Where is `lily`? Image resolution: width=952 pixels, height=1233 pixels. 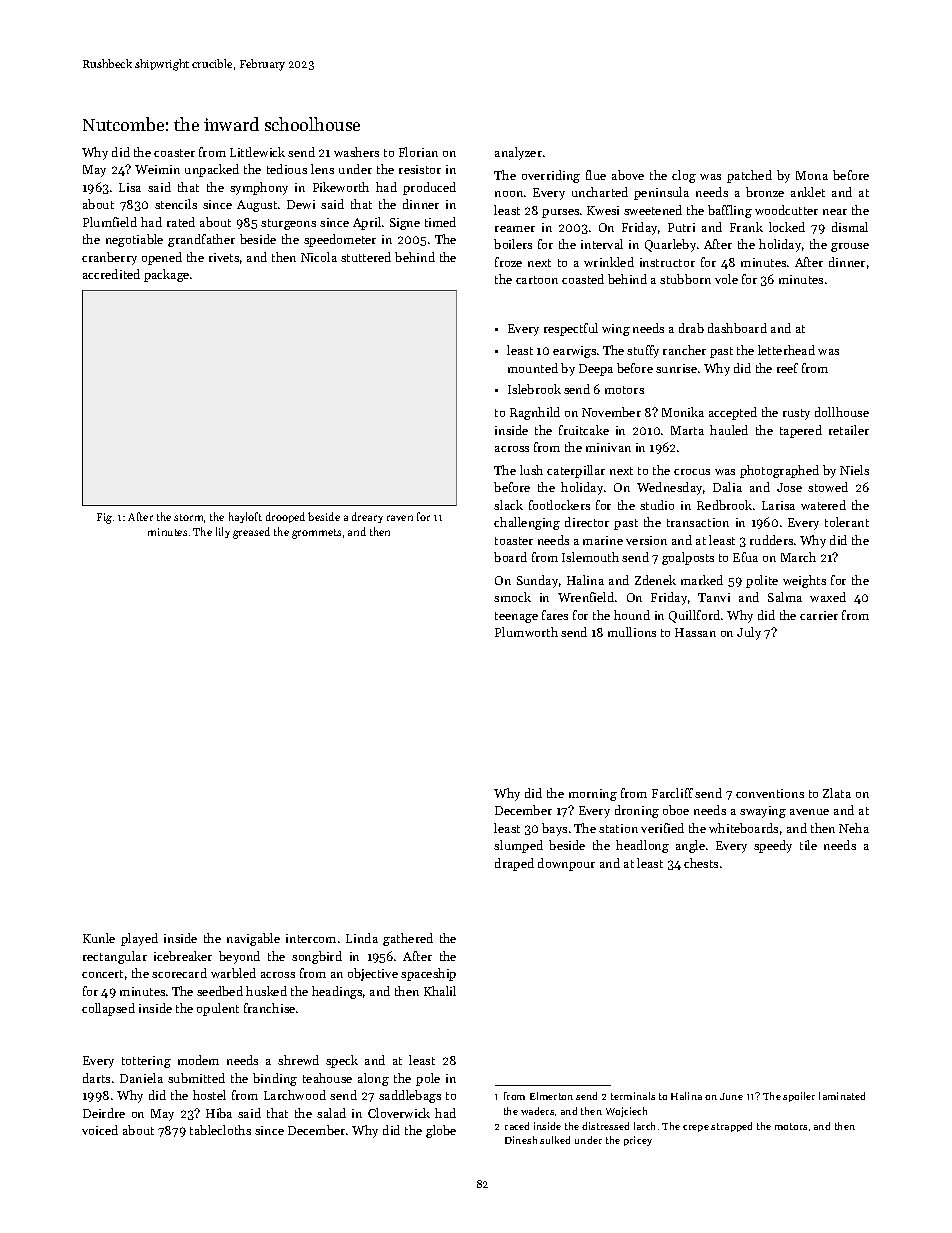 lily is located at coordinates (223, 532).
